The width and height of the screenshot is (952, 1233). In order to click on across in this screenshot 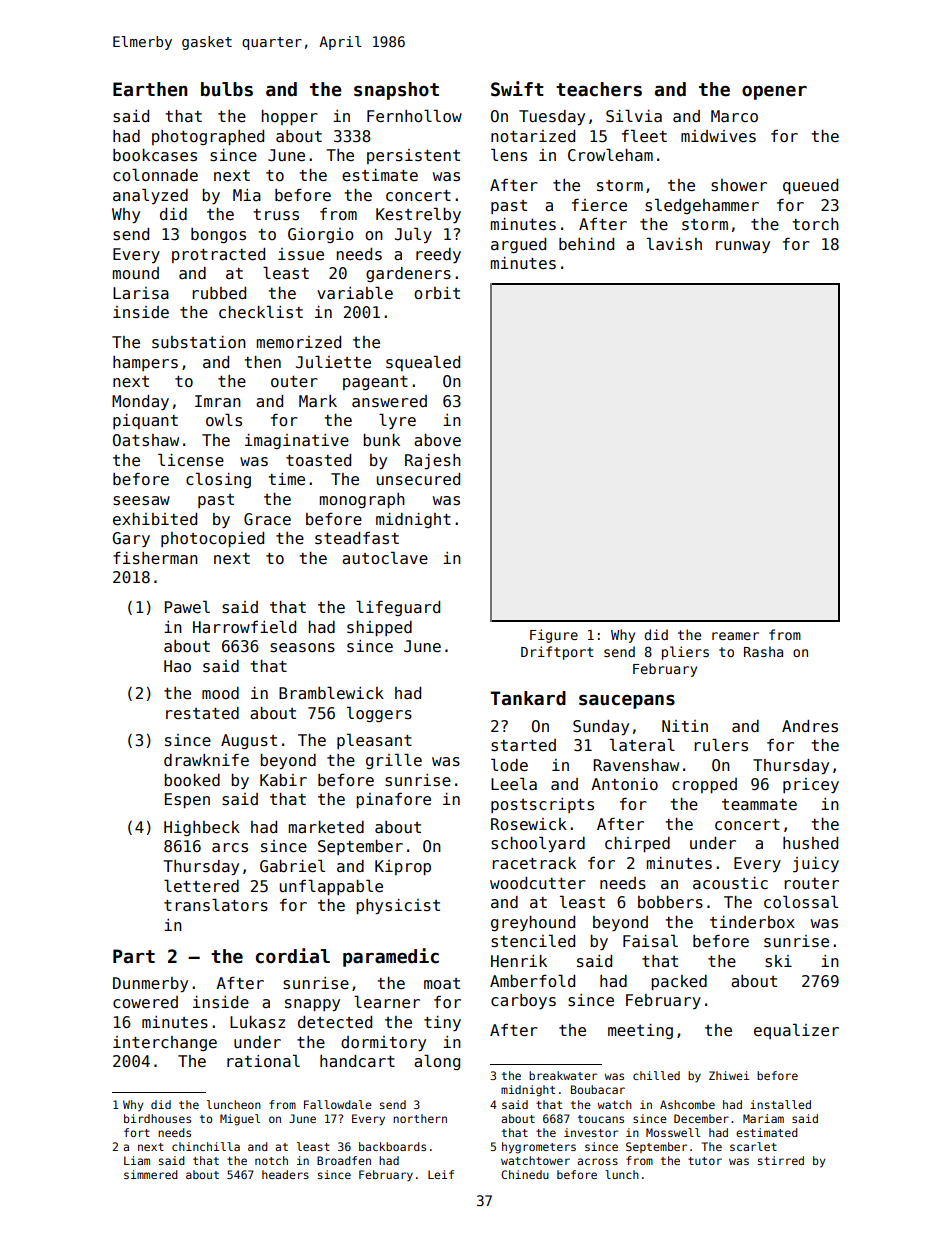, I will do `click(597, 1161)`.
